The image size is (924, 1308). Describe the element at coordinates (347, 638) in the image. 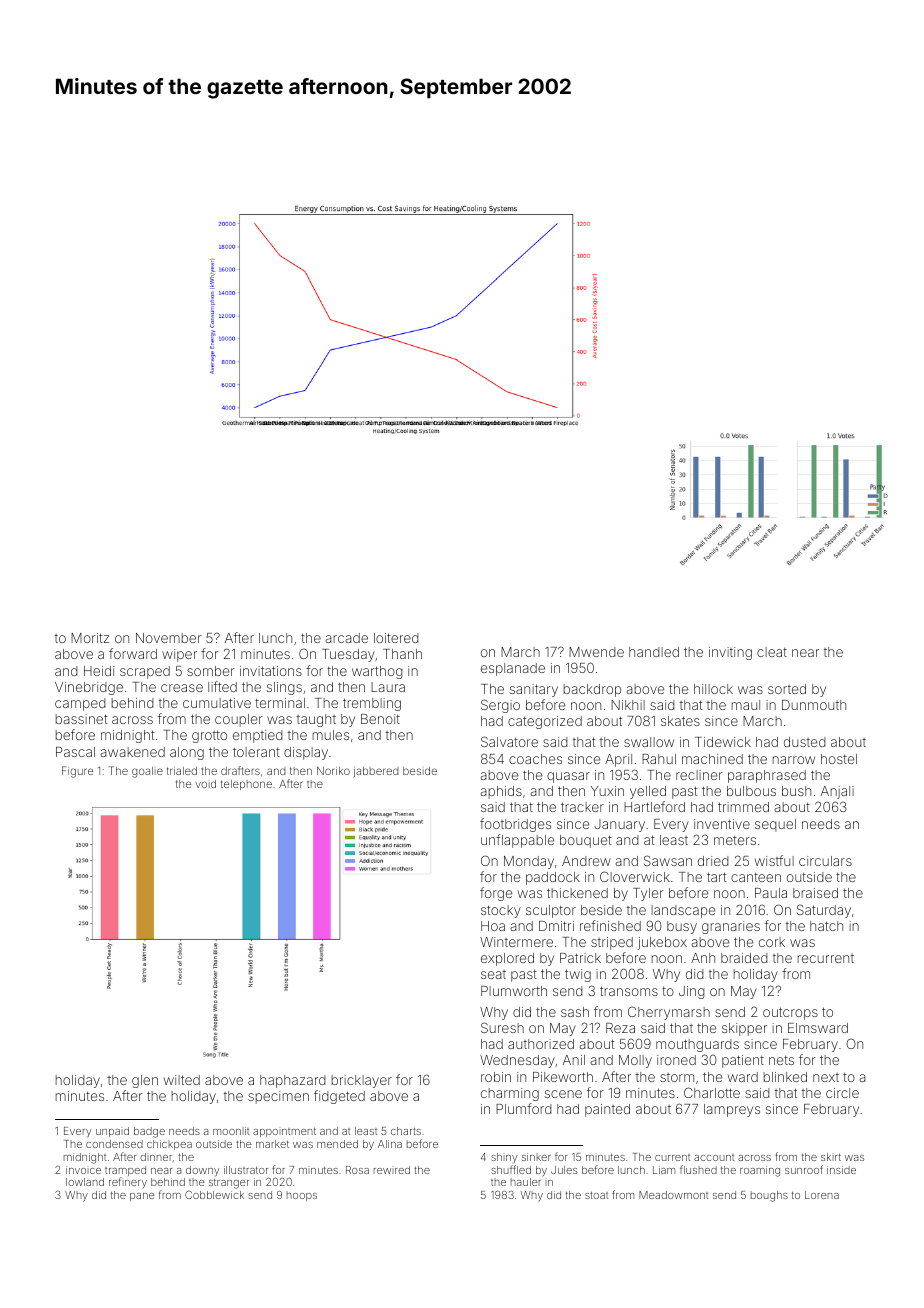

I see `arcade` at that location.
